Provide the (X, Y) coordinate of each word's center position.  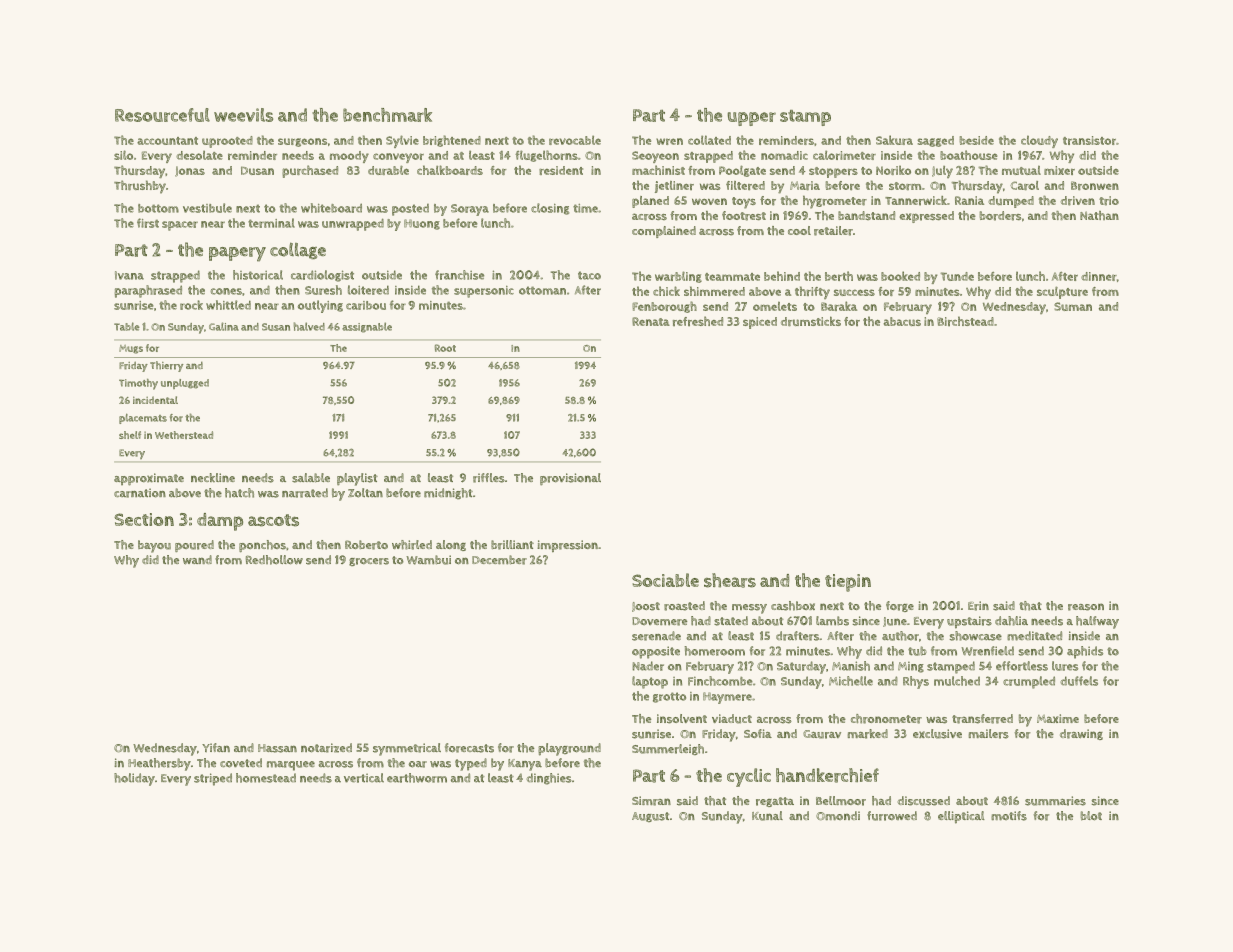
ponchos (262, 546)
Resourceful (162, 115)
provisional (570, 479)
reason (1086, 607)
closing (550, 209)
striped (213, 779)
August (650, 817)
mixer (1059, 170)
